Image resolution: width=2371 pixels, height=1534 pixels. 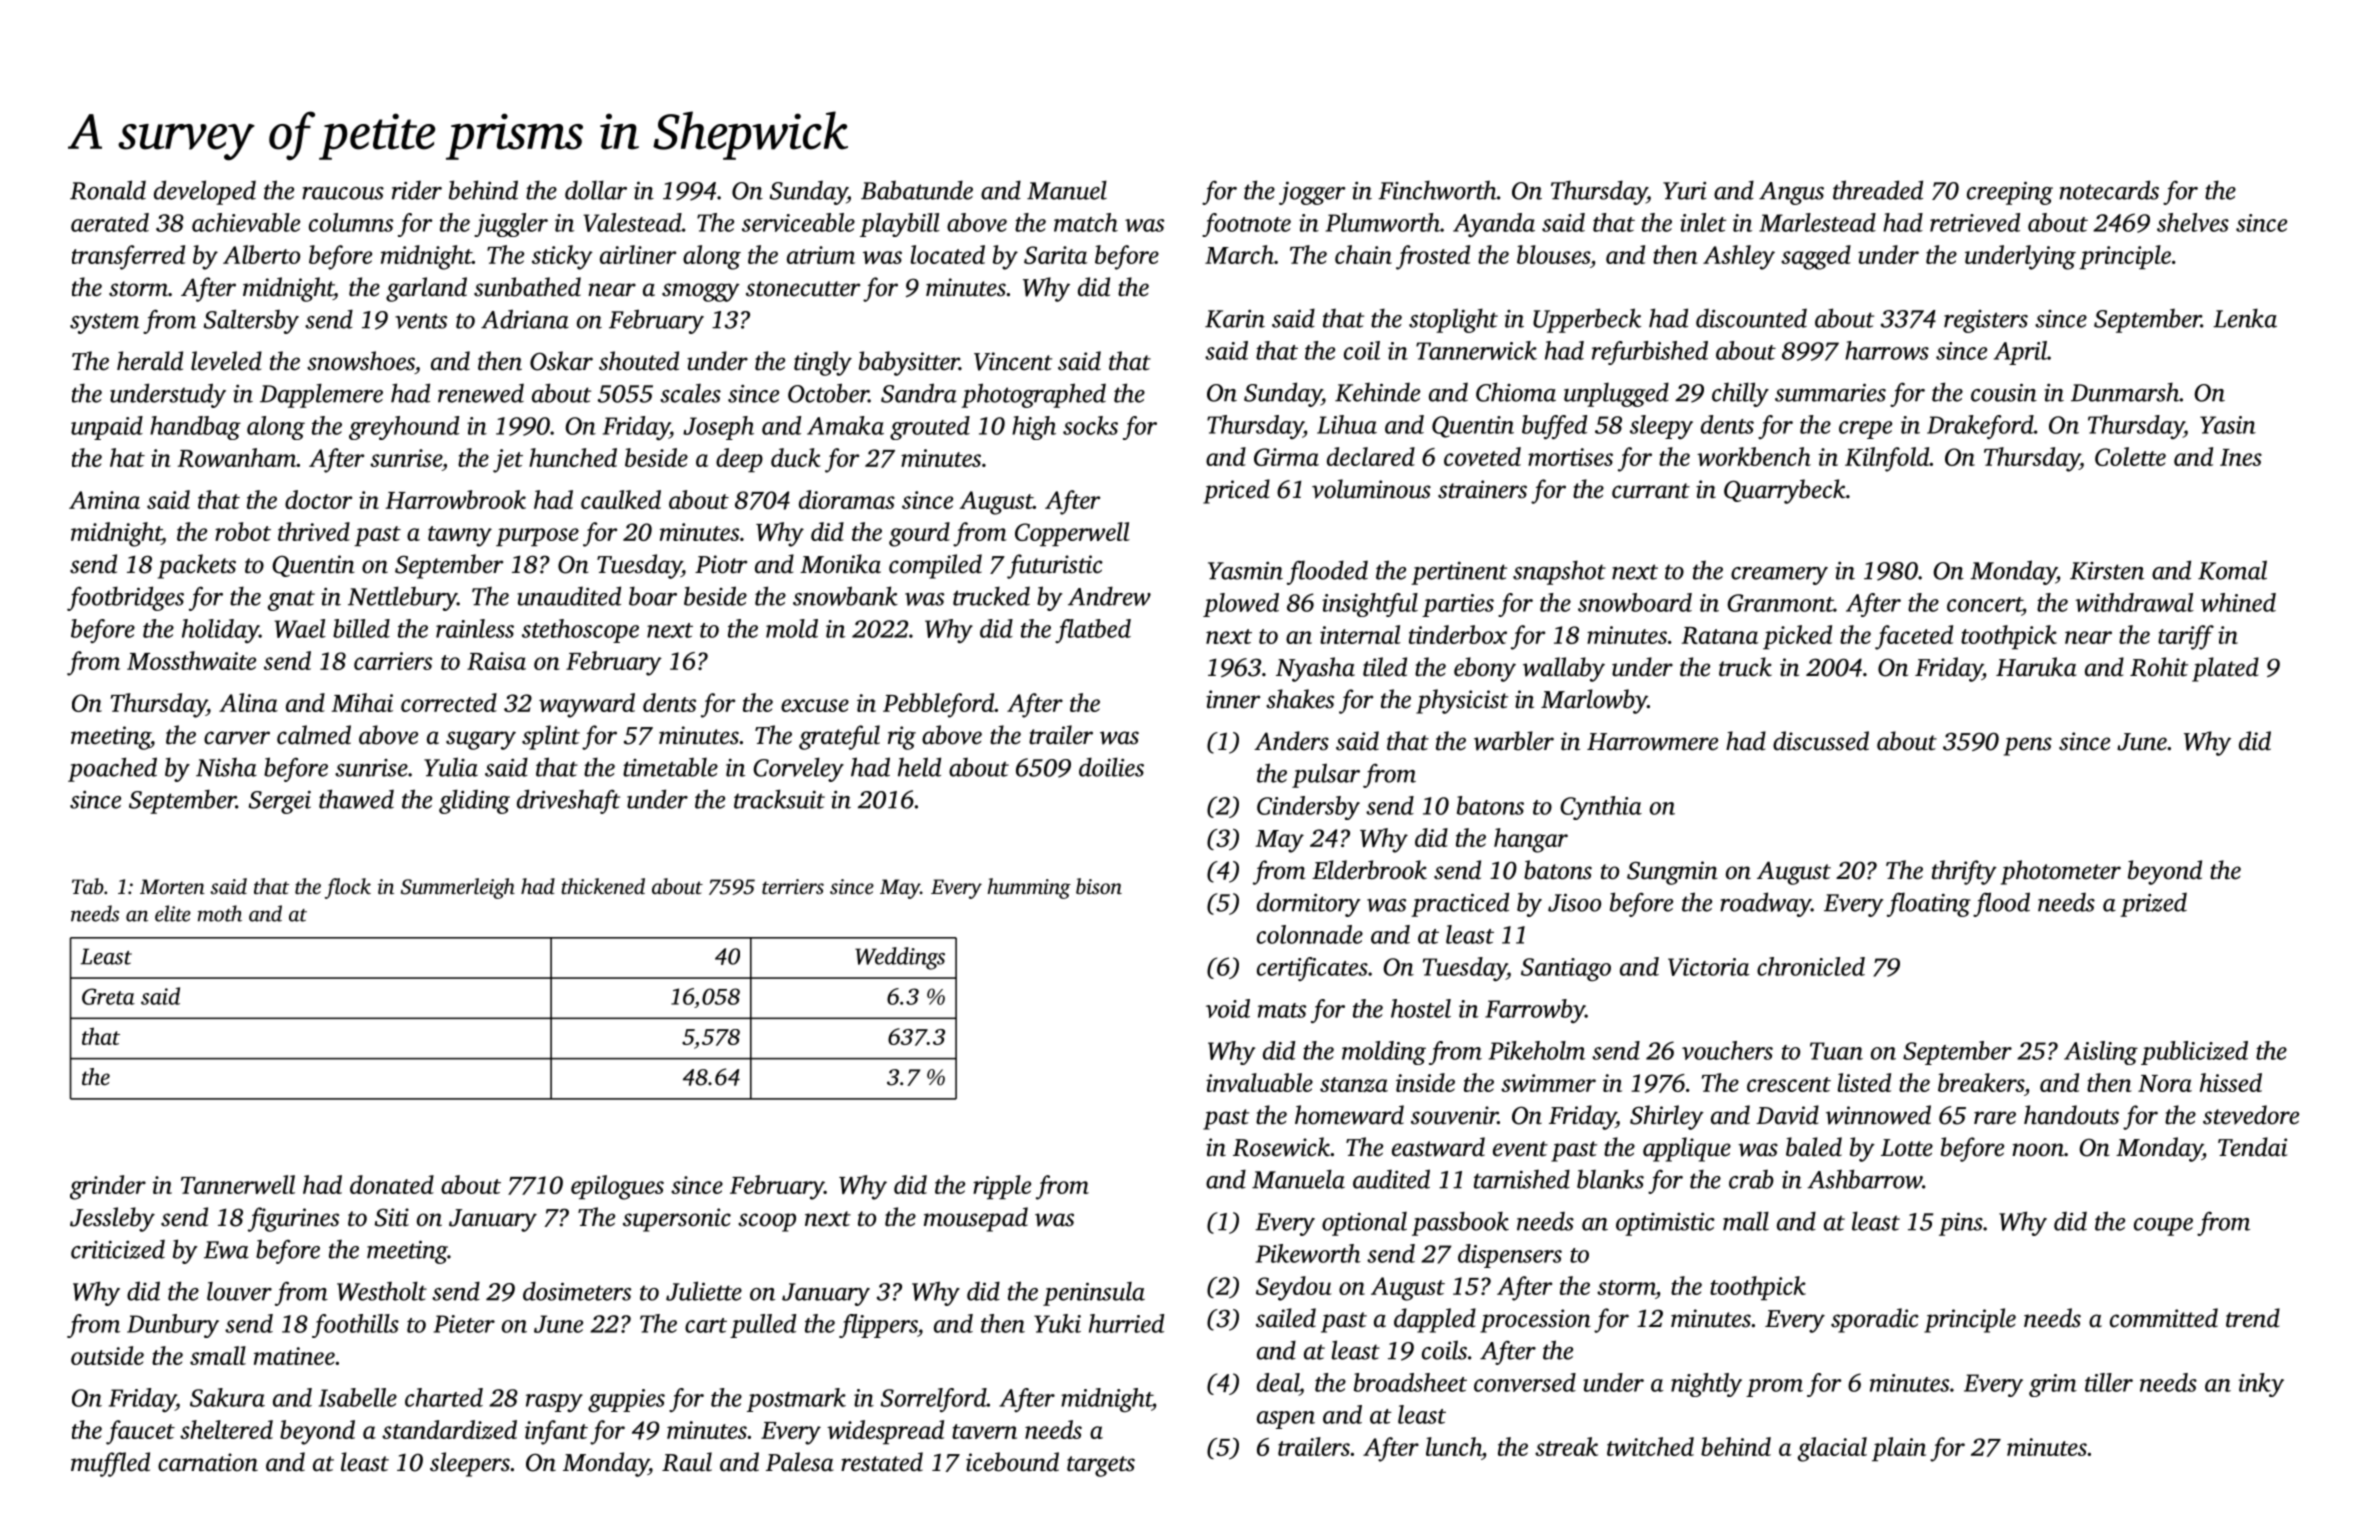 I want to click on buffed, so click(x=1554, y=427).
